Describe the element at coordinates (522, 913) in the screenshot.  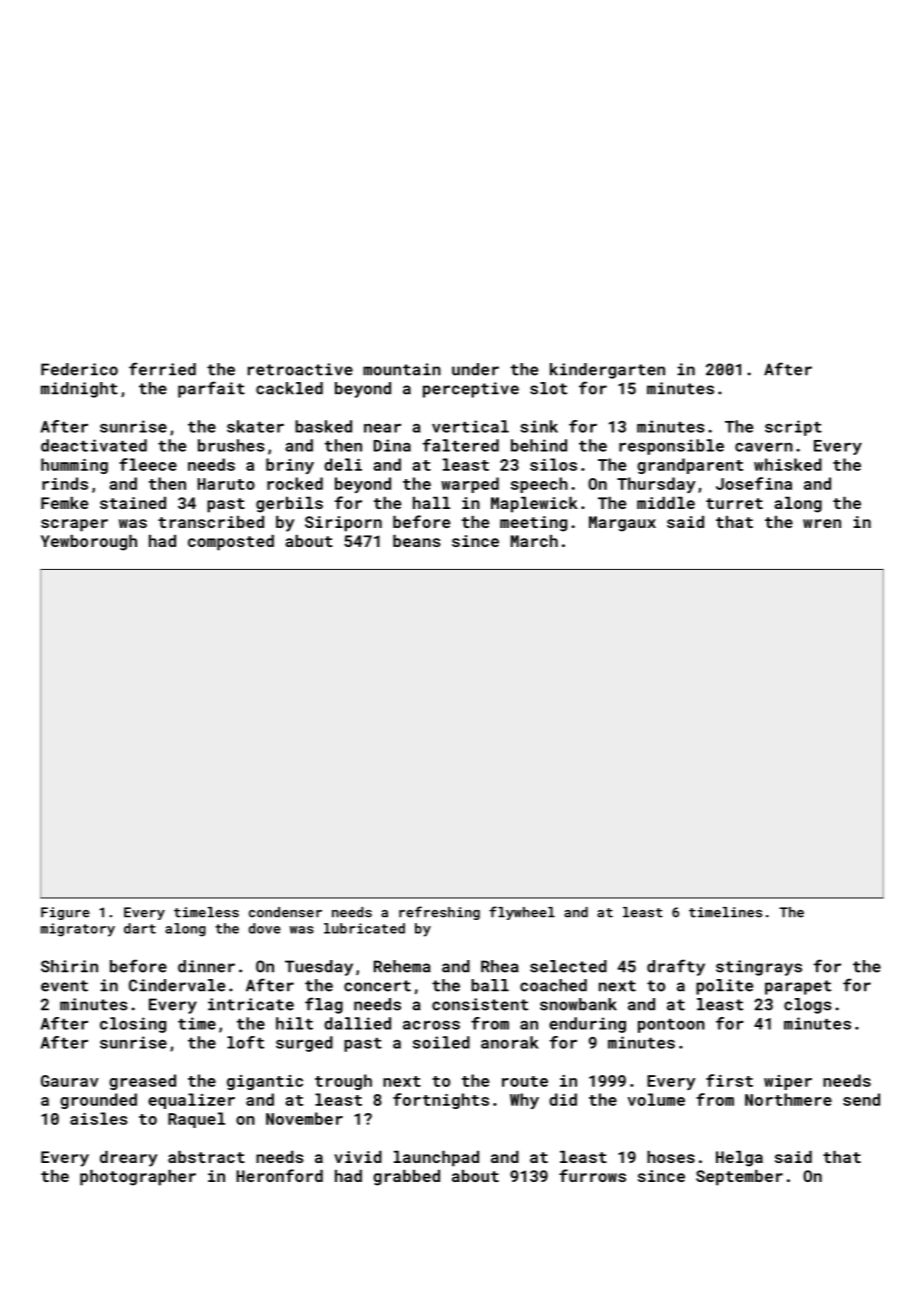
I see `flywheel` at that location.
